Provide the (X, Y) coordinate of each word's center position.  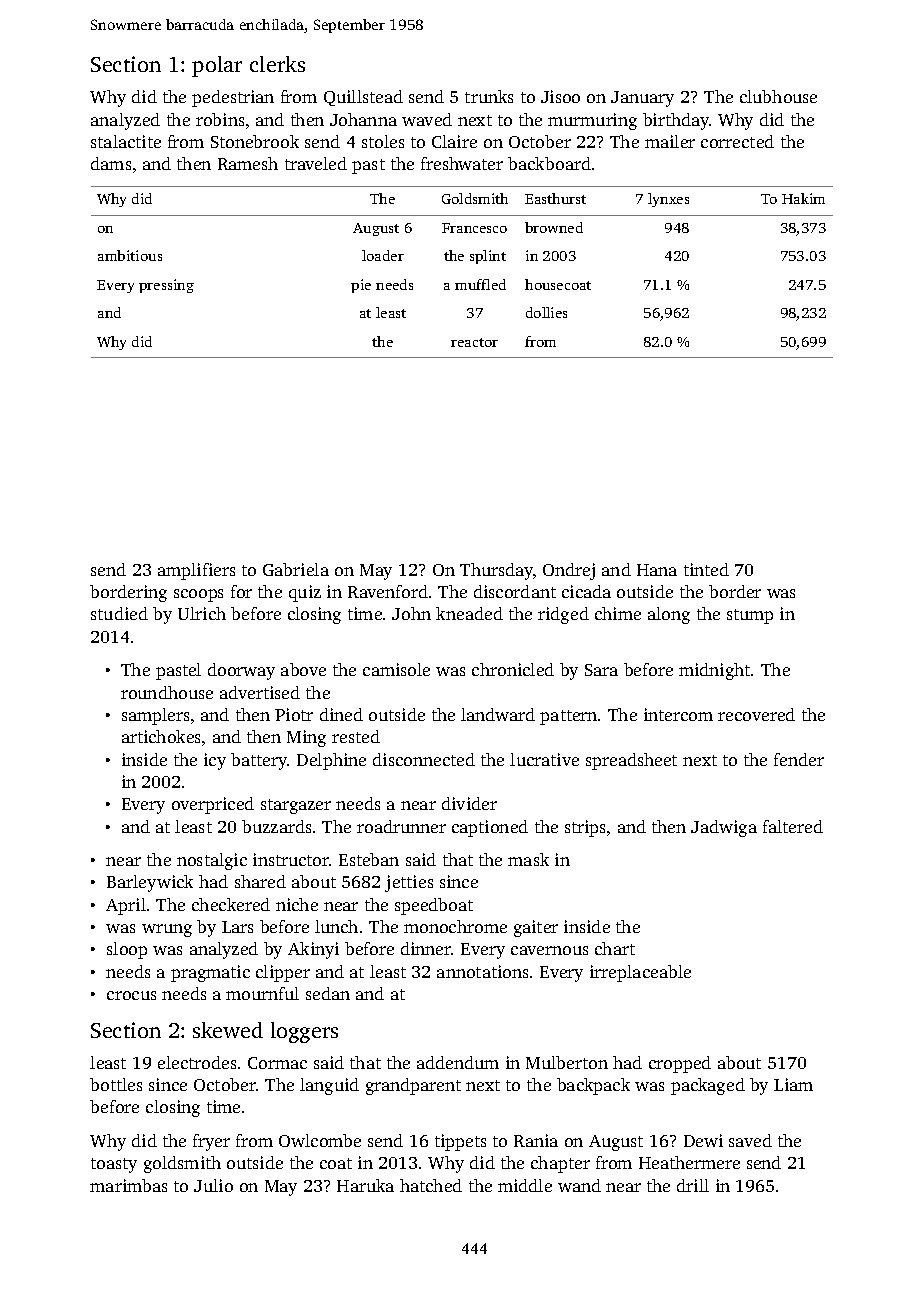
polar (217, 66)
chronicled (513, 669)
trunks (489, 96)
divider (469, 803)
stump (750, 616)
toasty (114, 1165)
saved (750, 1140)
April (126, 906)
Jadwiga (724, 828)
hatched (431, 1185)
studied (119, 613)
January (642, 99)
